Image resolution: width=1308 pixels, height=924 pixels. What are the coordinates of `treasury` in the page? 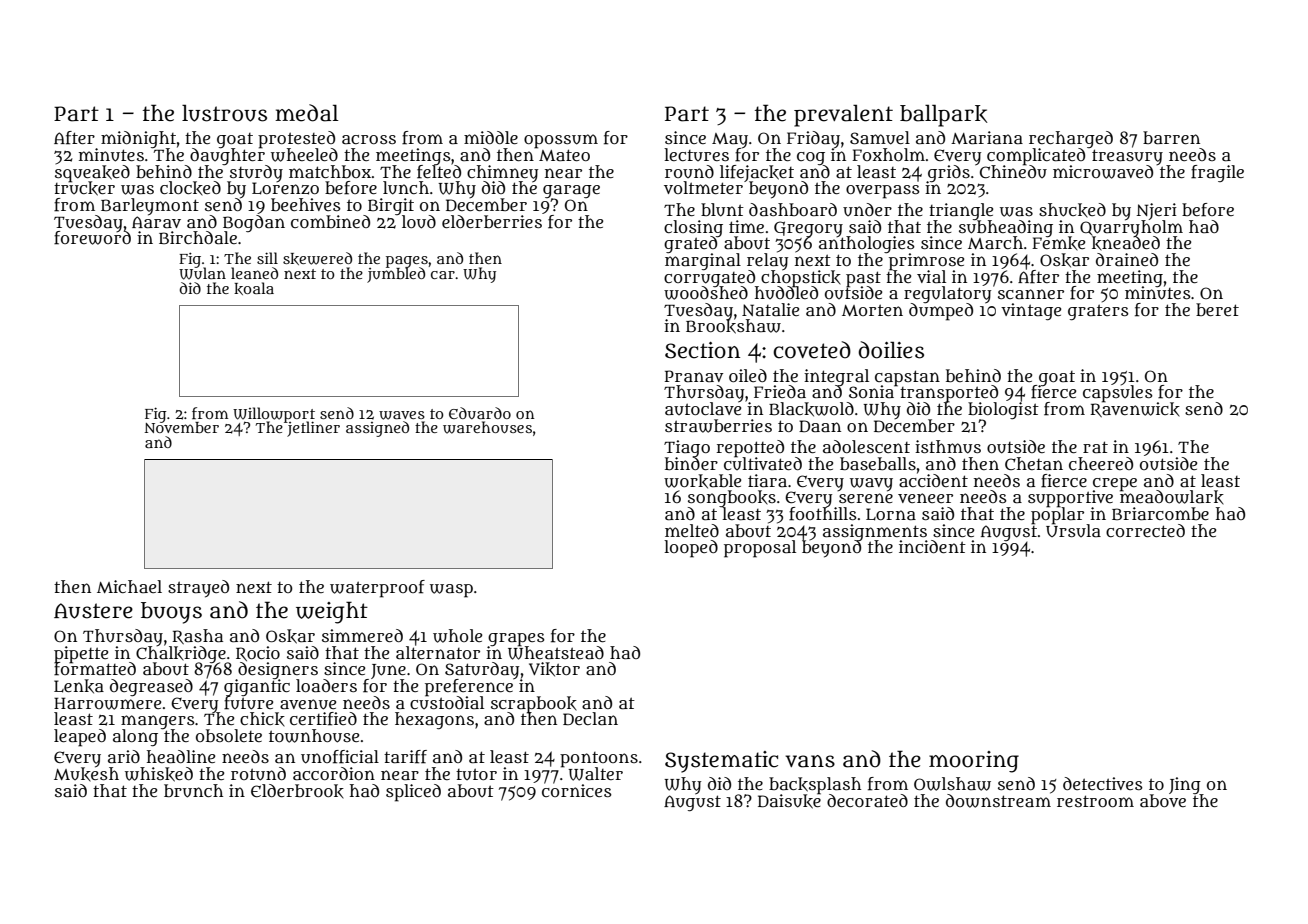 It's located at (1127, 157).
